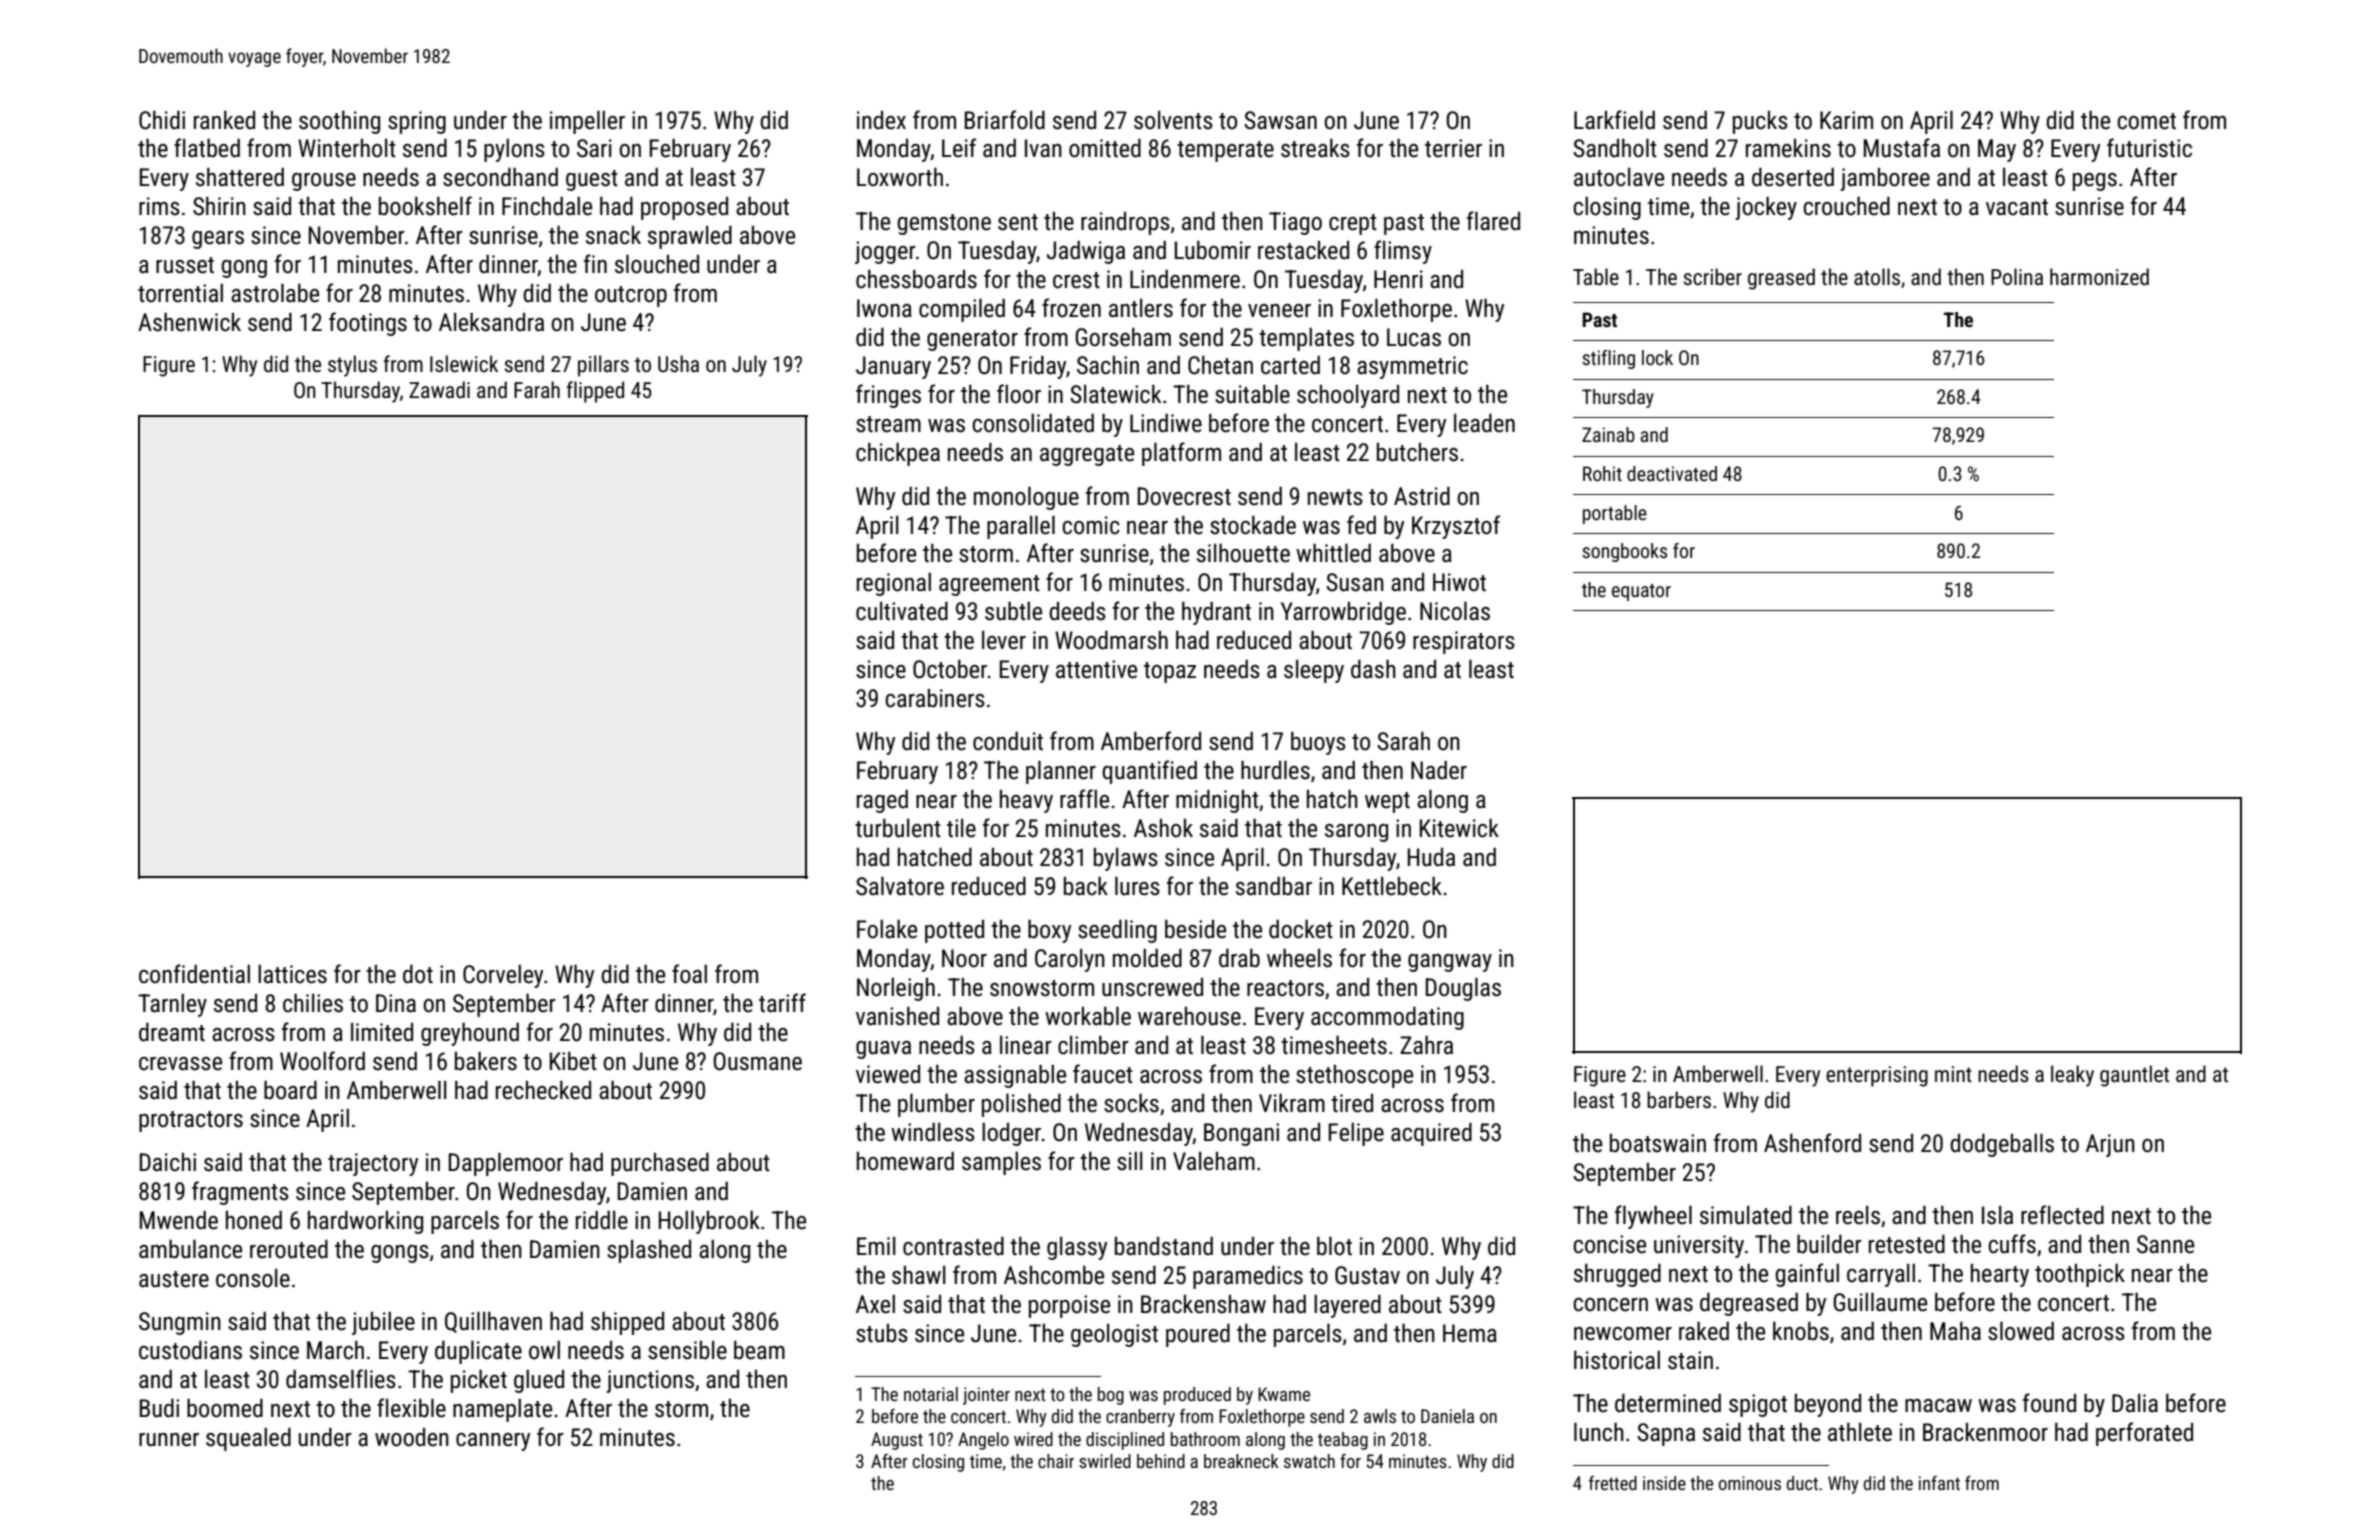 Image resolution: width=2380 pixels, height=1540 pixels. What do you see at coordinates (2099, 276) in the screenshot?
I see `harmonized` at bounding box center [2099, 276].
